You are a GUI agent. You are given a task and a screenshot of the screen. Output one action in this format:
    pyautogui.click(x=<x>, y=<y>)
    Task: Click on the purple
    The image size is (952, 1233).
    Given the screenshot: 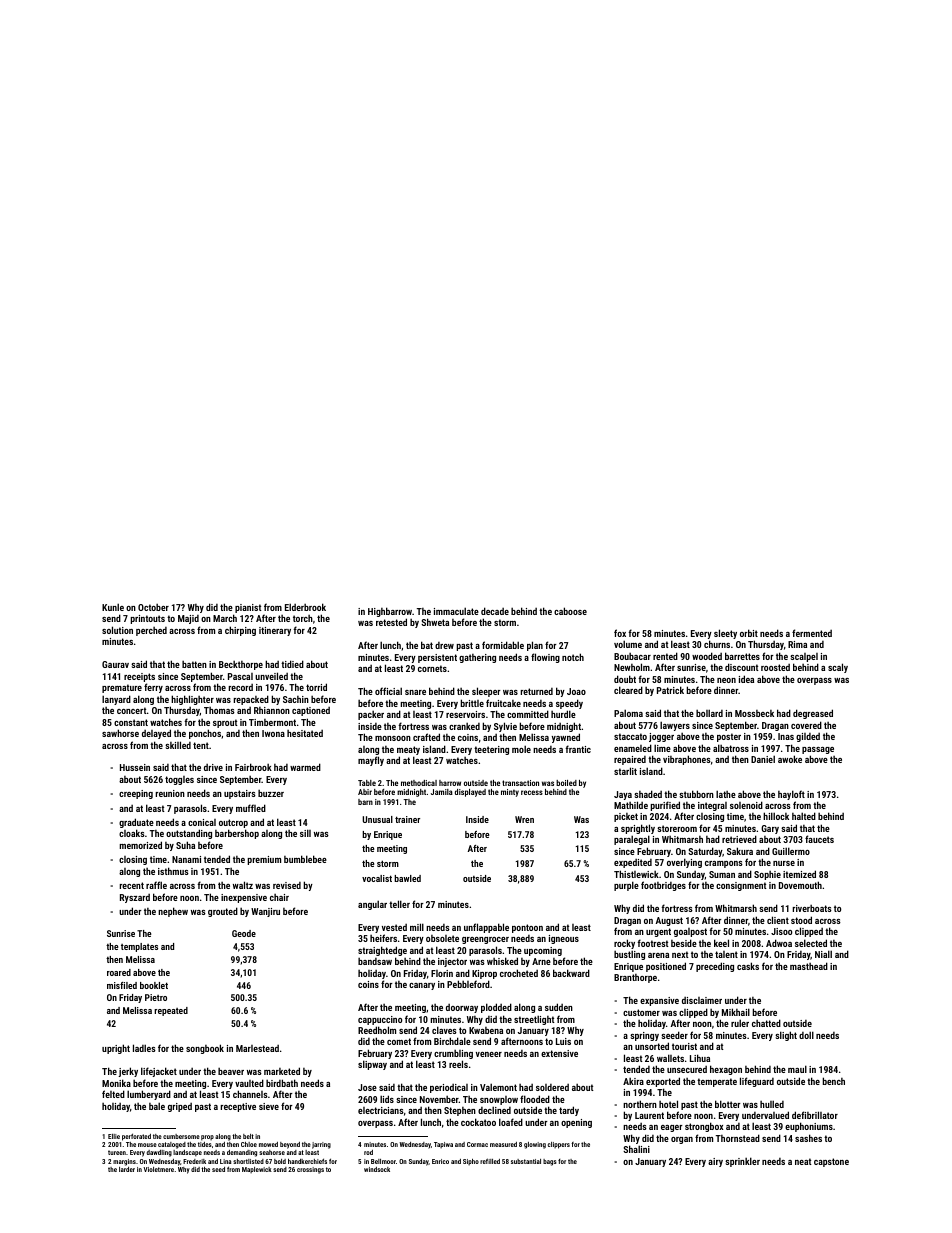 What is the action you would take?
    pyautogui.click(x=626, y=886)
